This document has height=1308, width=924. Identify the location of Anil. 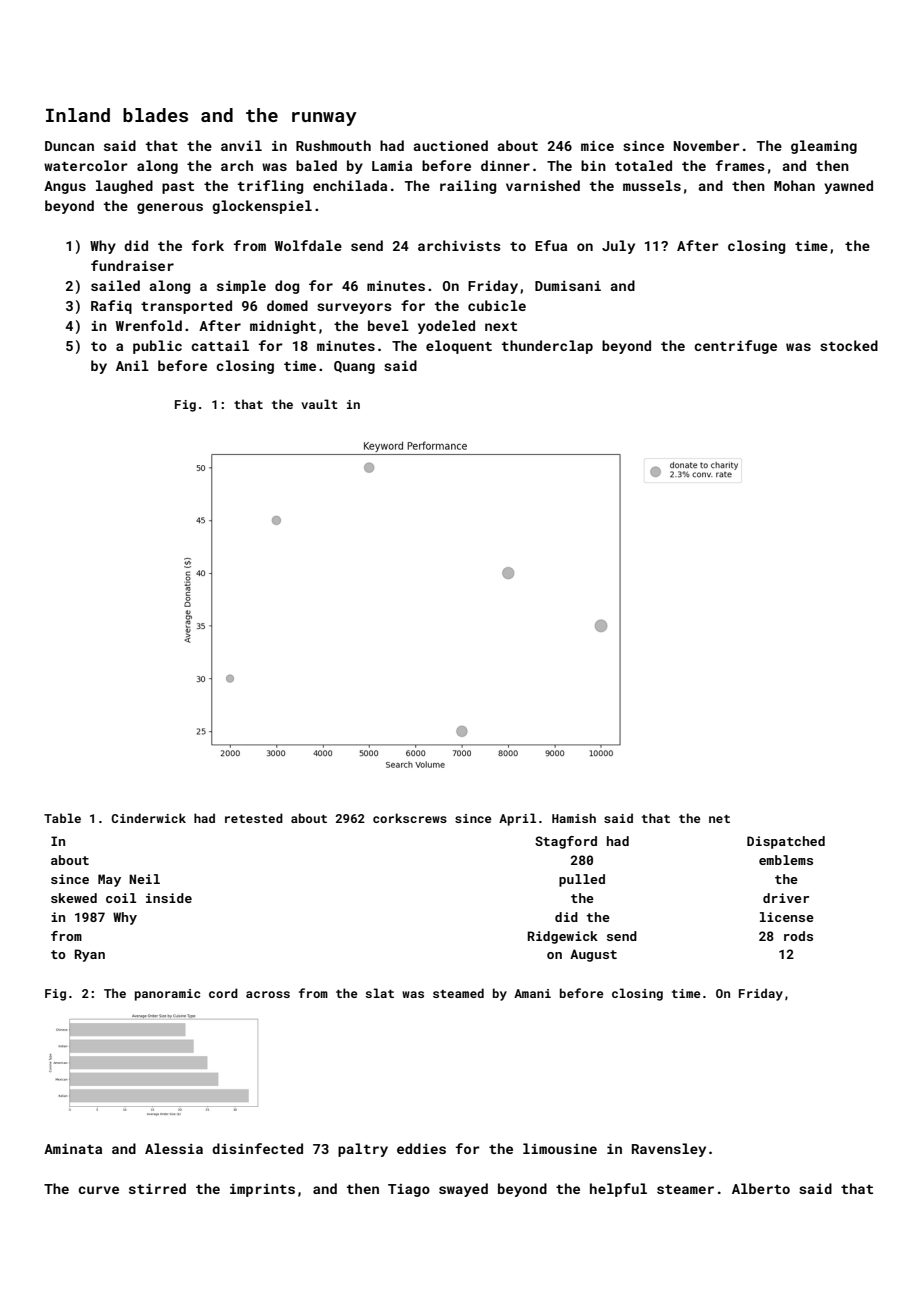
(132, 365).
